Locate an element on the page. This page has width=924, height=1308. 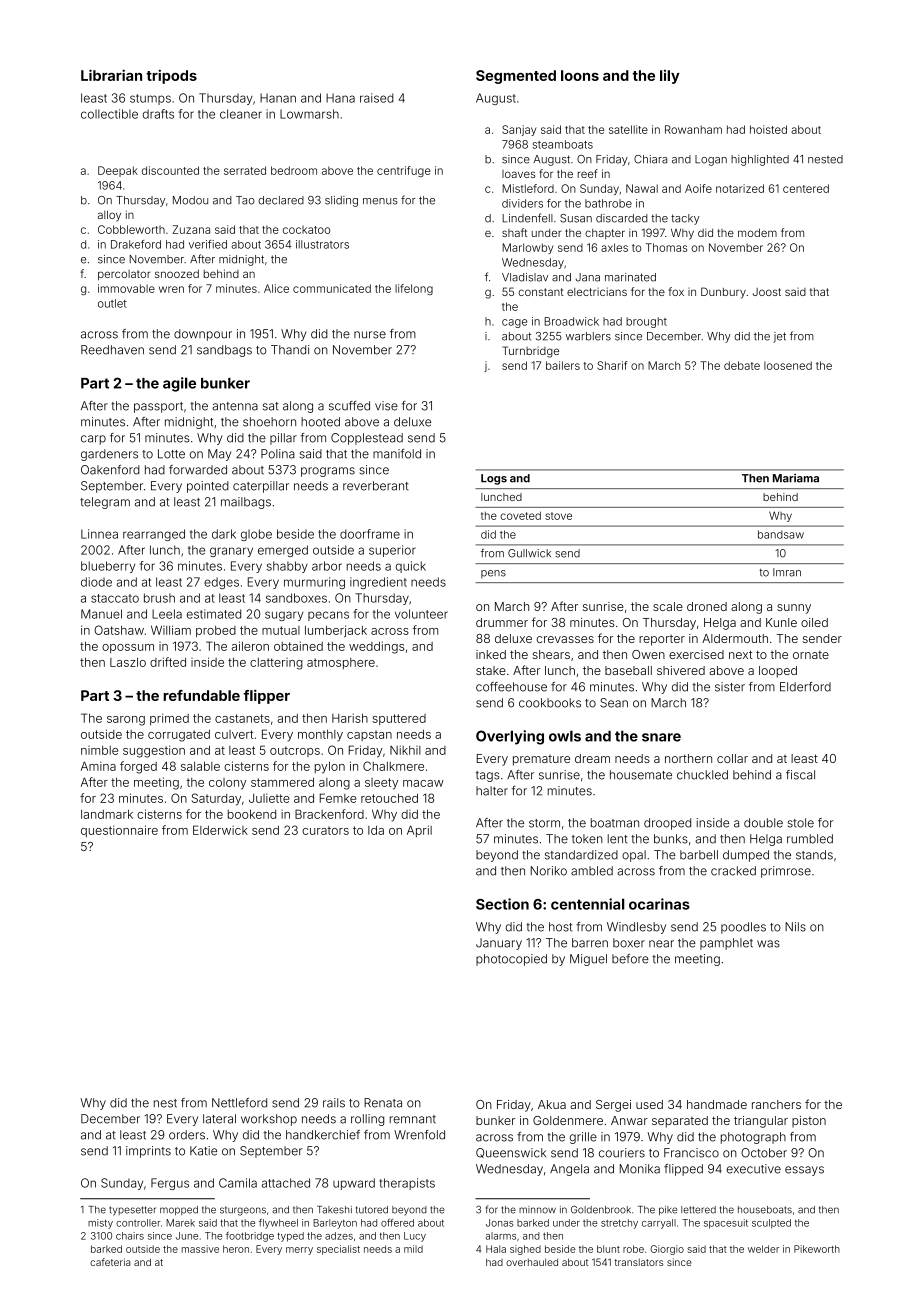
photocopied is located at coordinates (511, 960).
